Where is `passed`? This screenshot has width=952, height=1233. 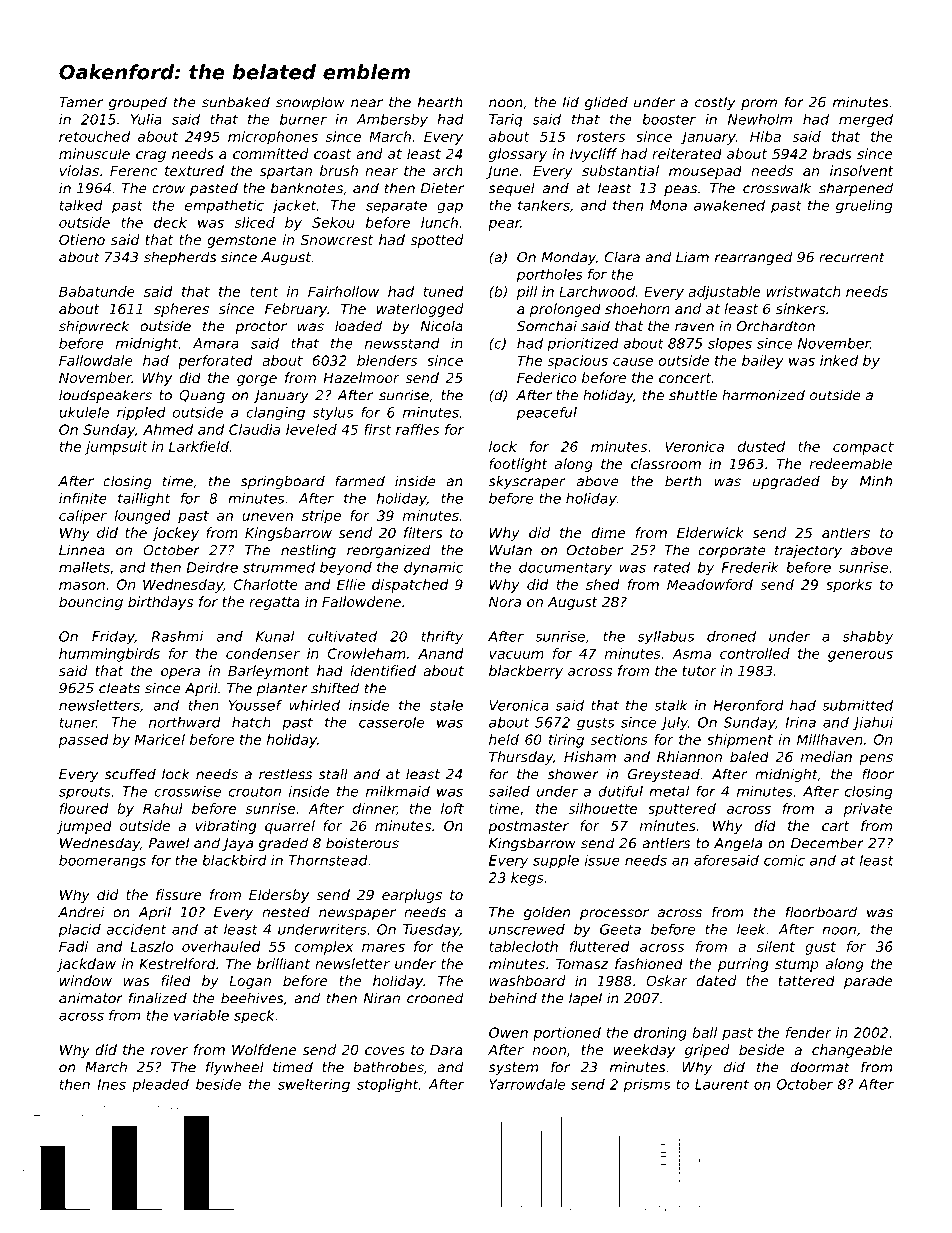 passed is located at coordinates (84, 741).
